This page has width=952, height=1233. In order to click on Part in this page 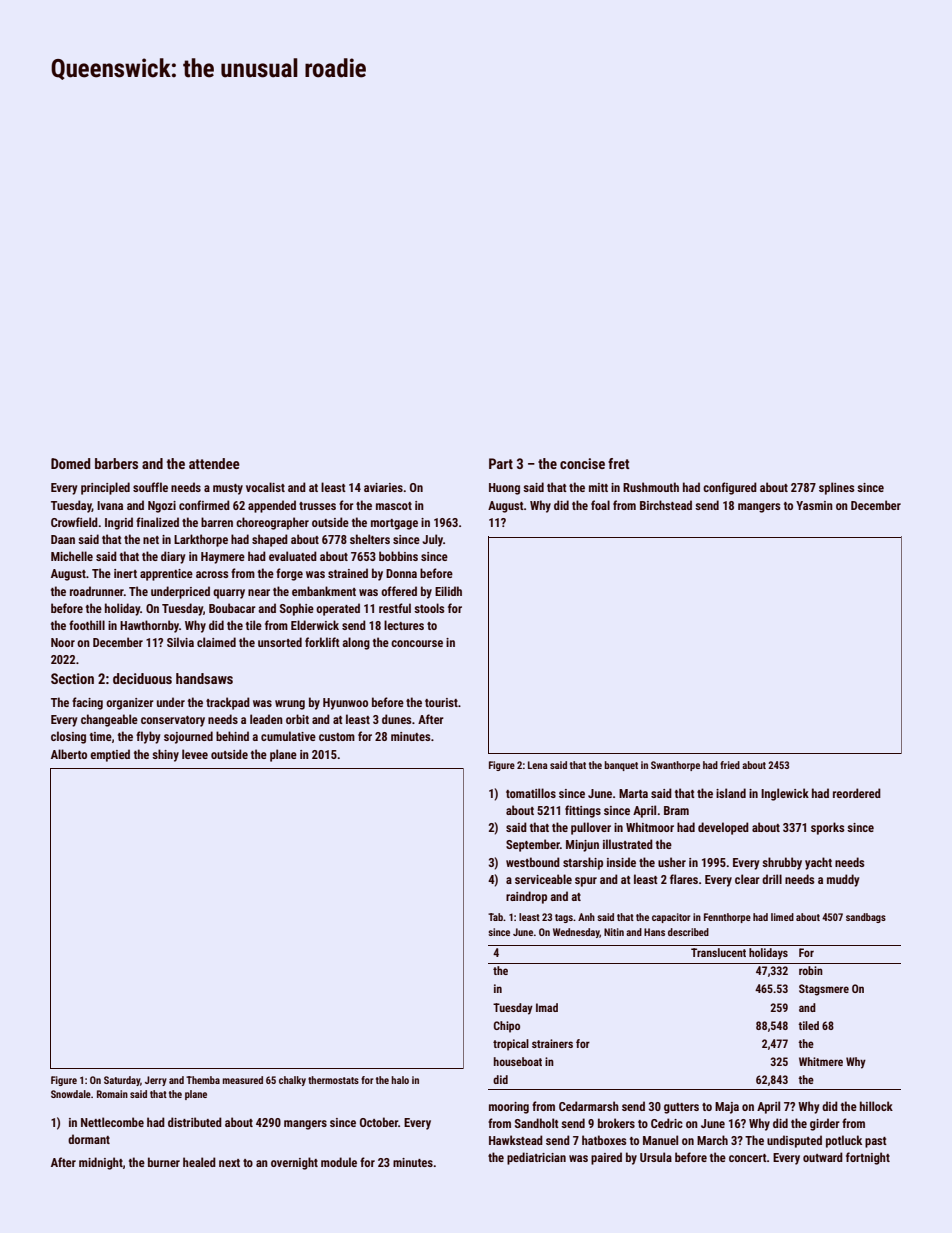, I will do `click(501, 463)`.
